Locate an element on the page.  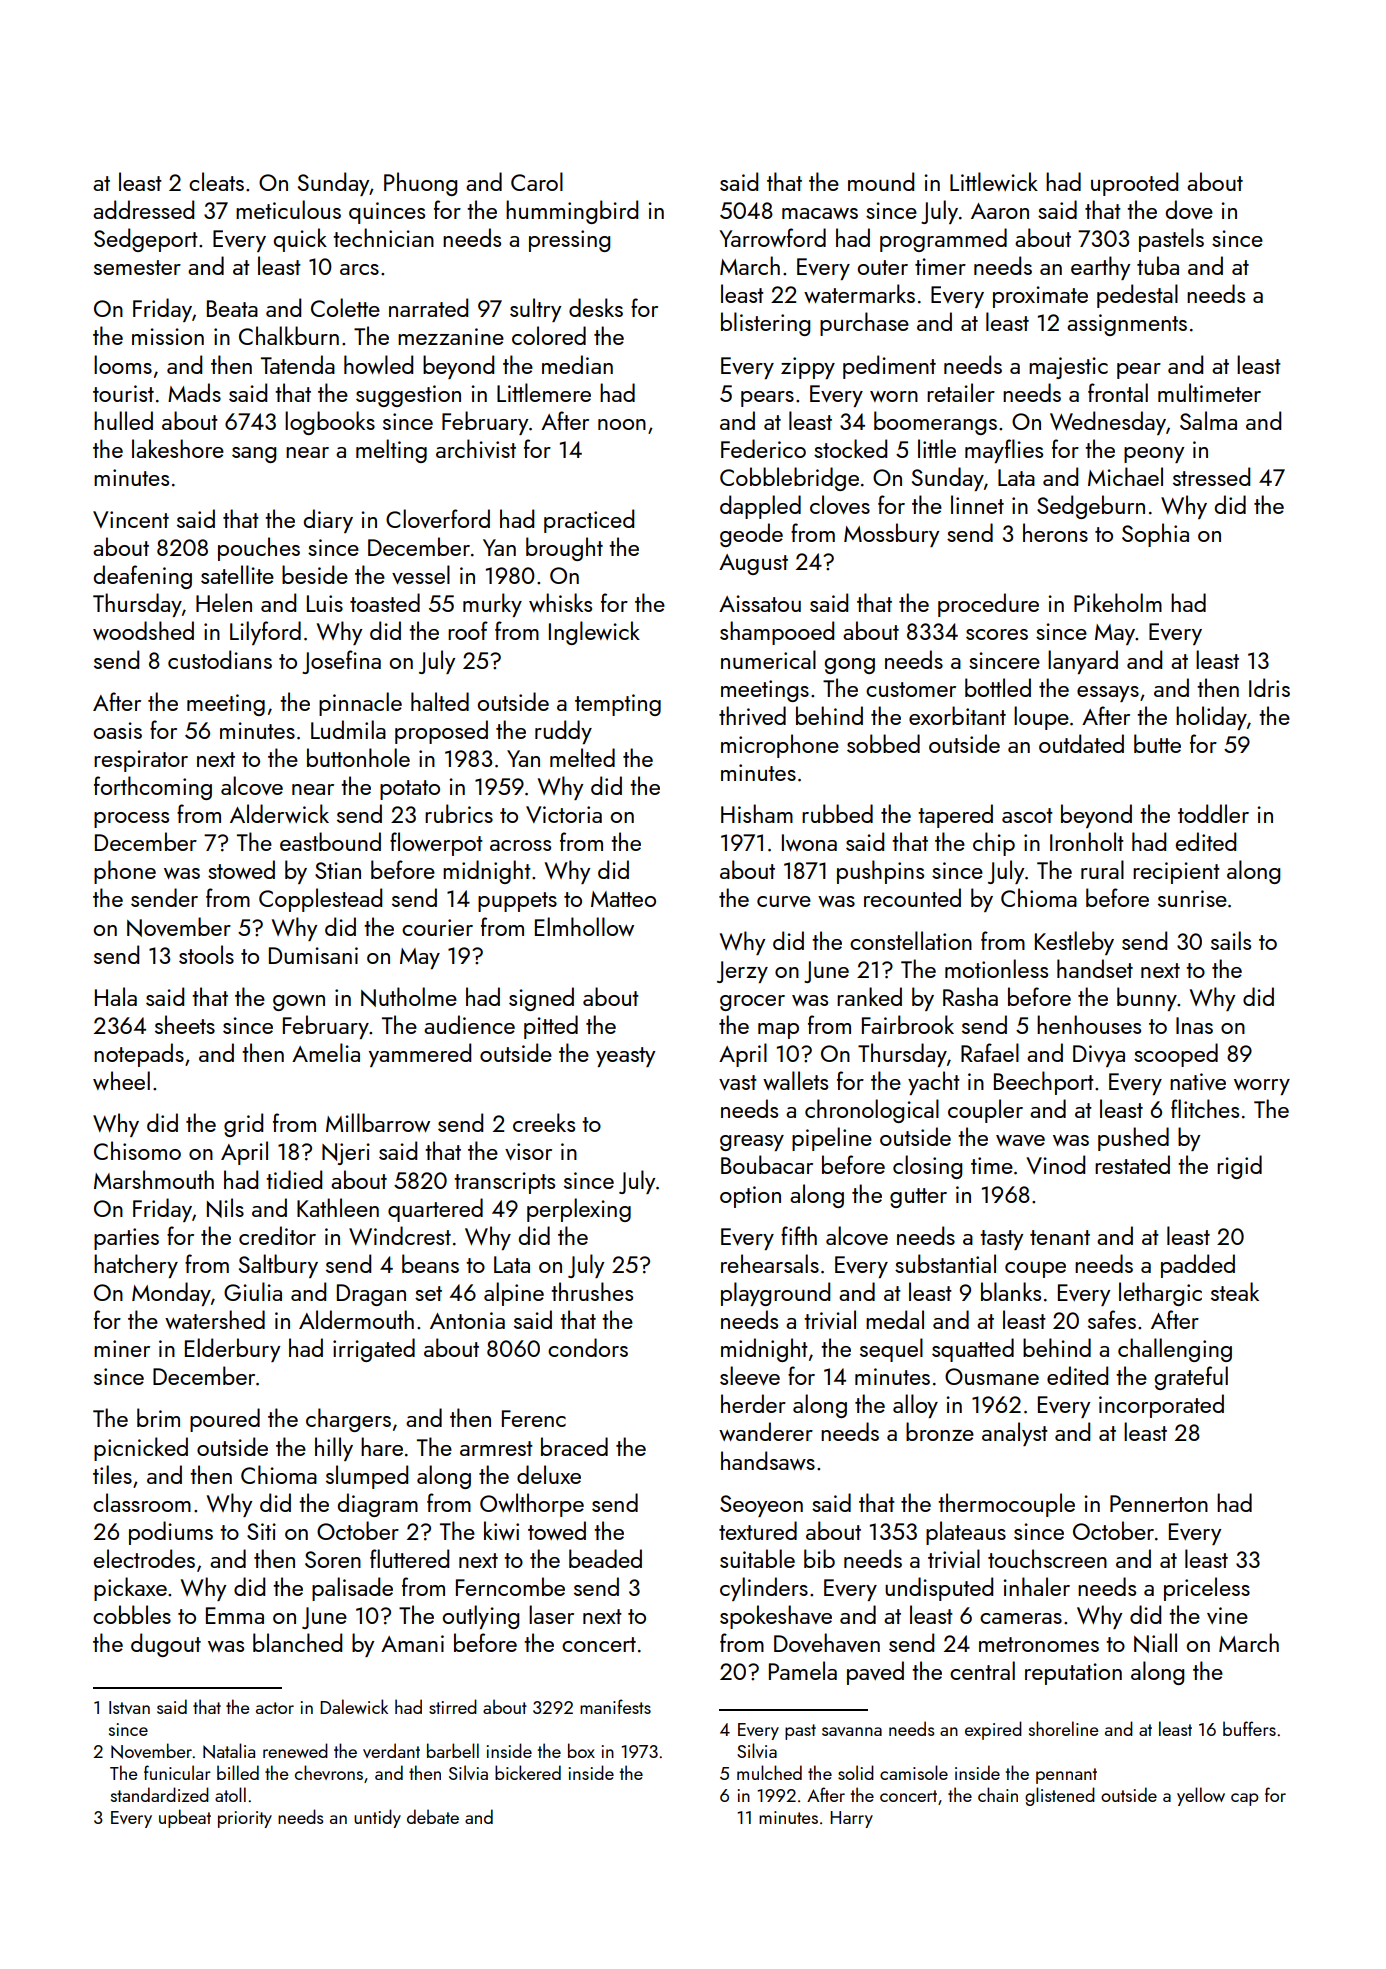
Carol is located at coordinates (537, 181).
